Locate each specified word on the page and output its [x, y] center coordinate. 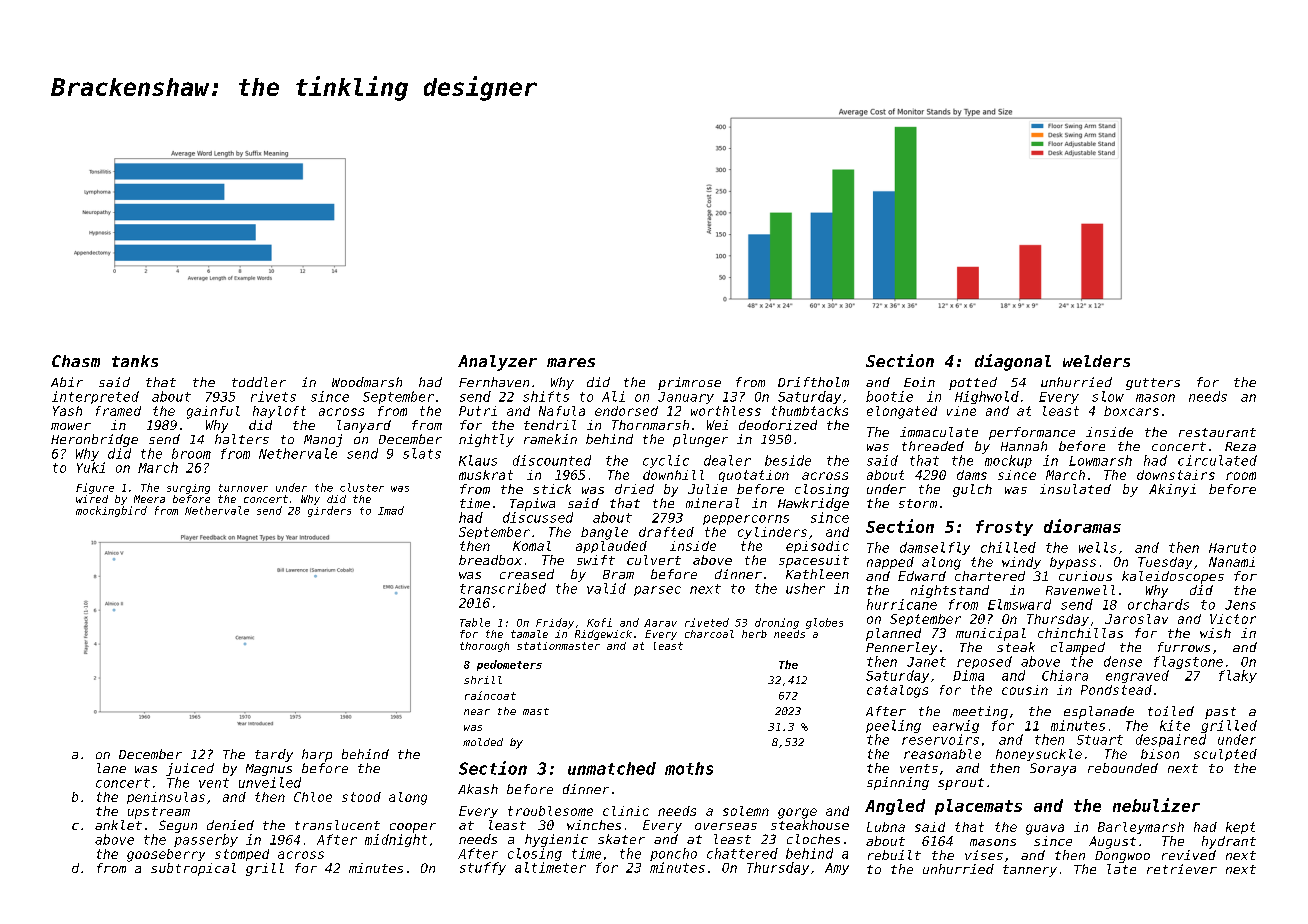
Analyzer [497, 363]
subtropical [193, 869]
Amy [837, 869]
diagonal [1013, 362]
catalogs [897, 691]
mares [571, 362]
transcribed [503, 588]
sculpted [1225, 755]
